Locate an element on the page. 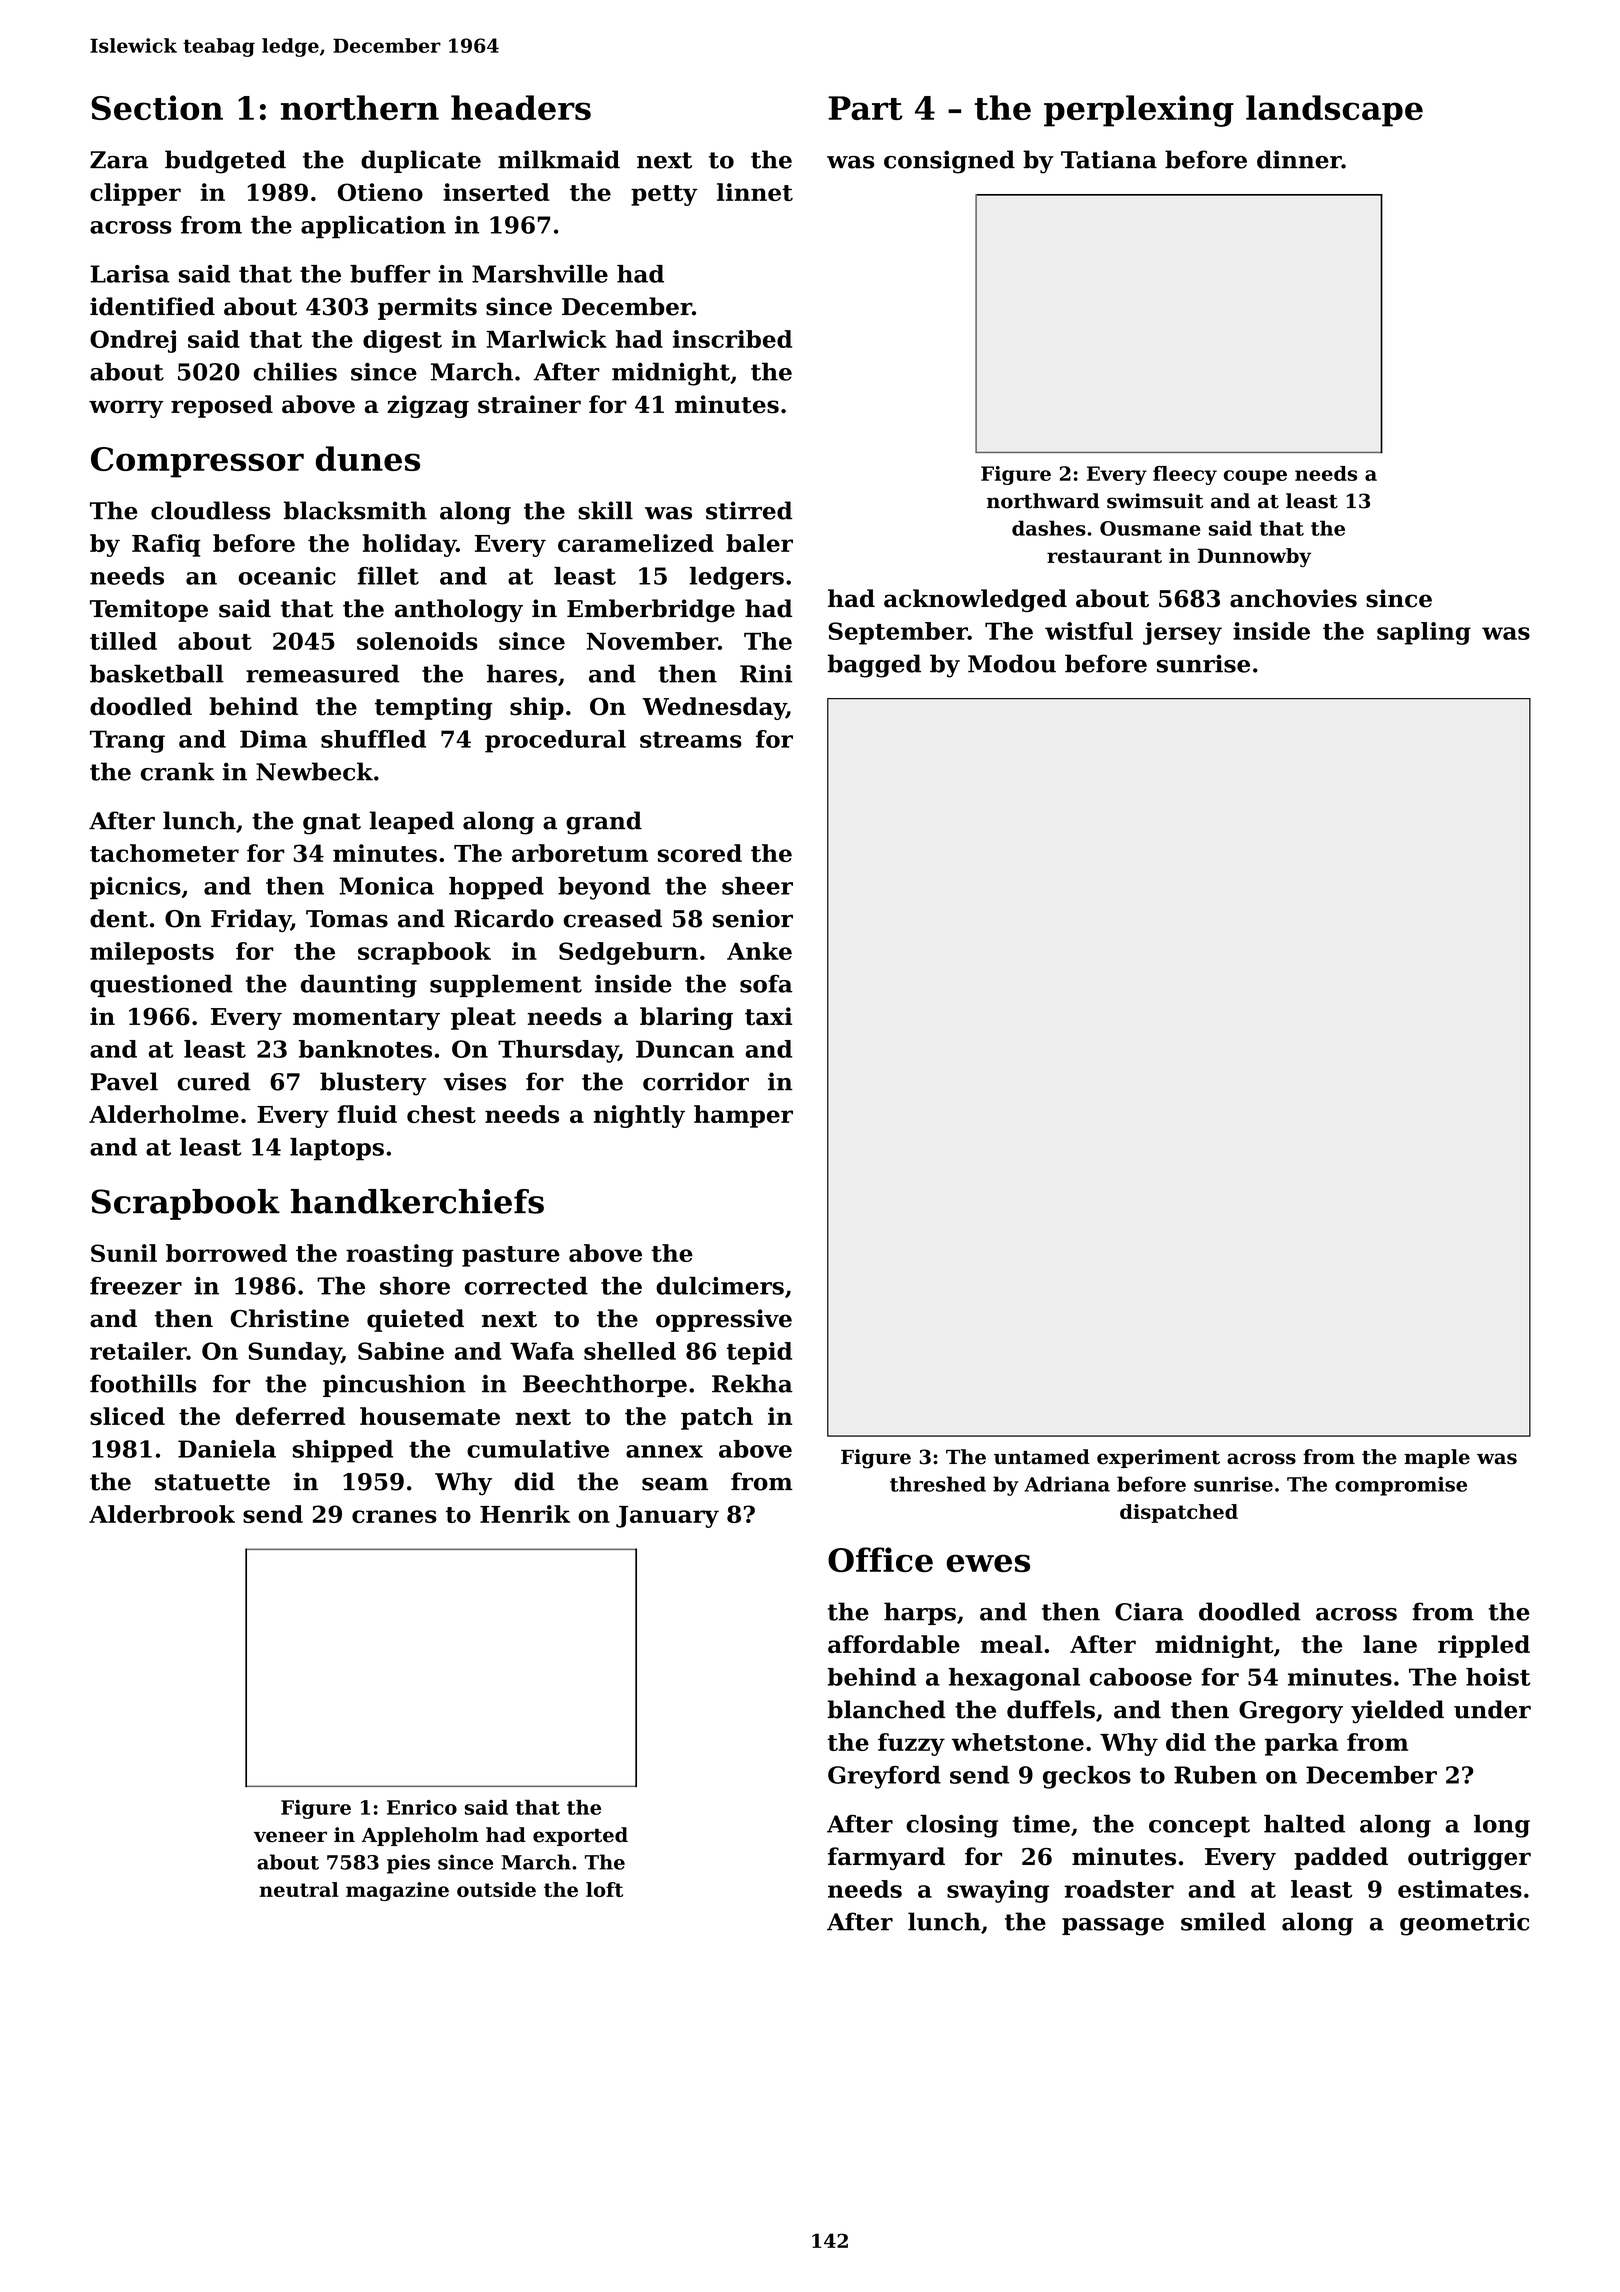 The image size is (1620, 2292). sapling is located at coordinates (1424, 633).
